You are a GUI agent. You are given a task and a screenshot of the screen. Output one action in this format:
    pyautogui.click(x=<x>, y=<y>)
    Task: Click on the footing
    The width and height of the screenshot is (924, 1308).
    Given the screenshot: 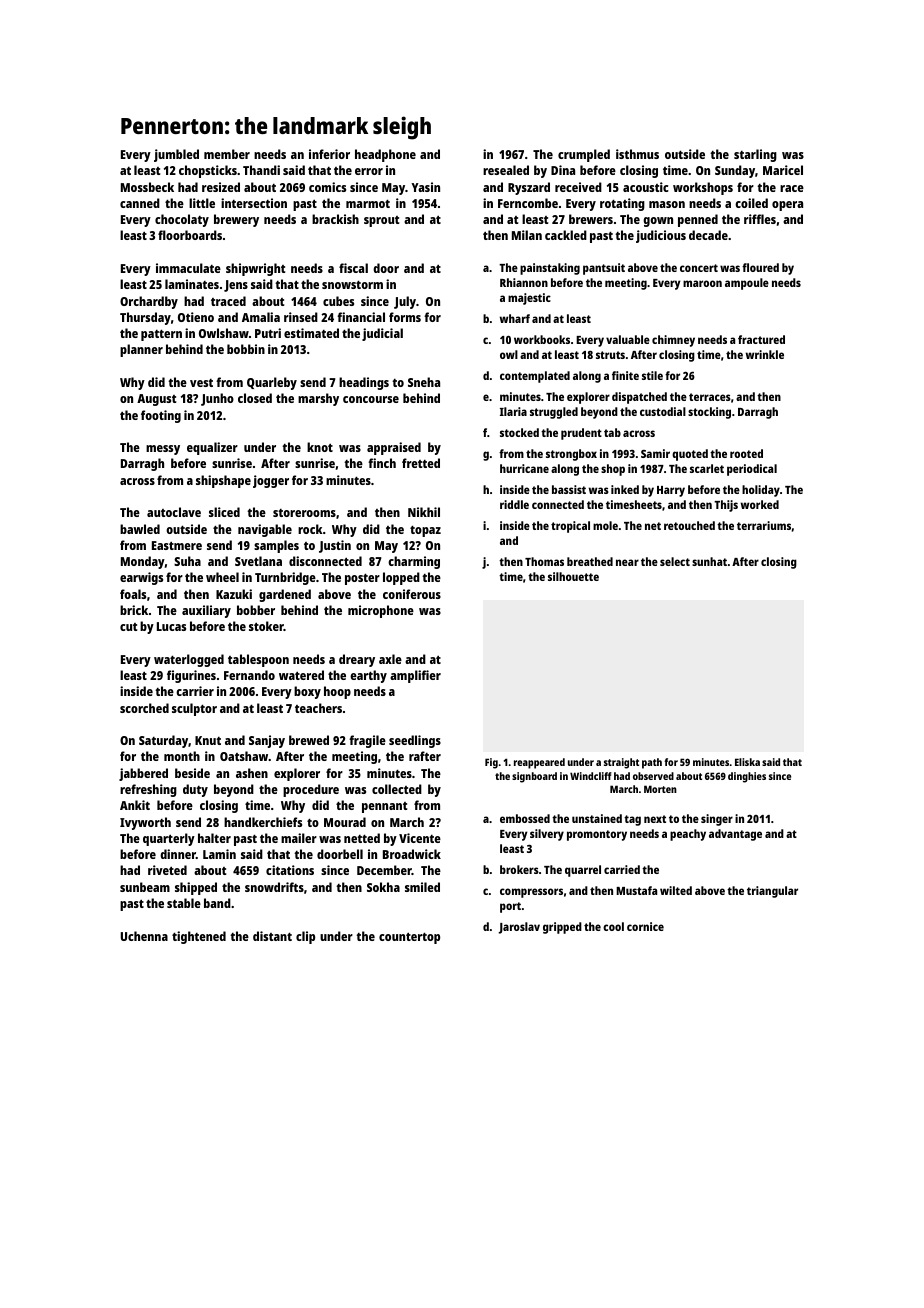 What is the action you would take?
    pyautogui.click(x=161, y=416)
